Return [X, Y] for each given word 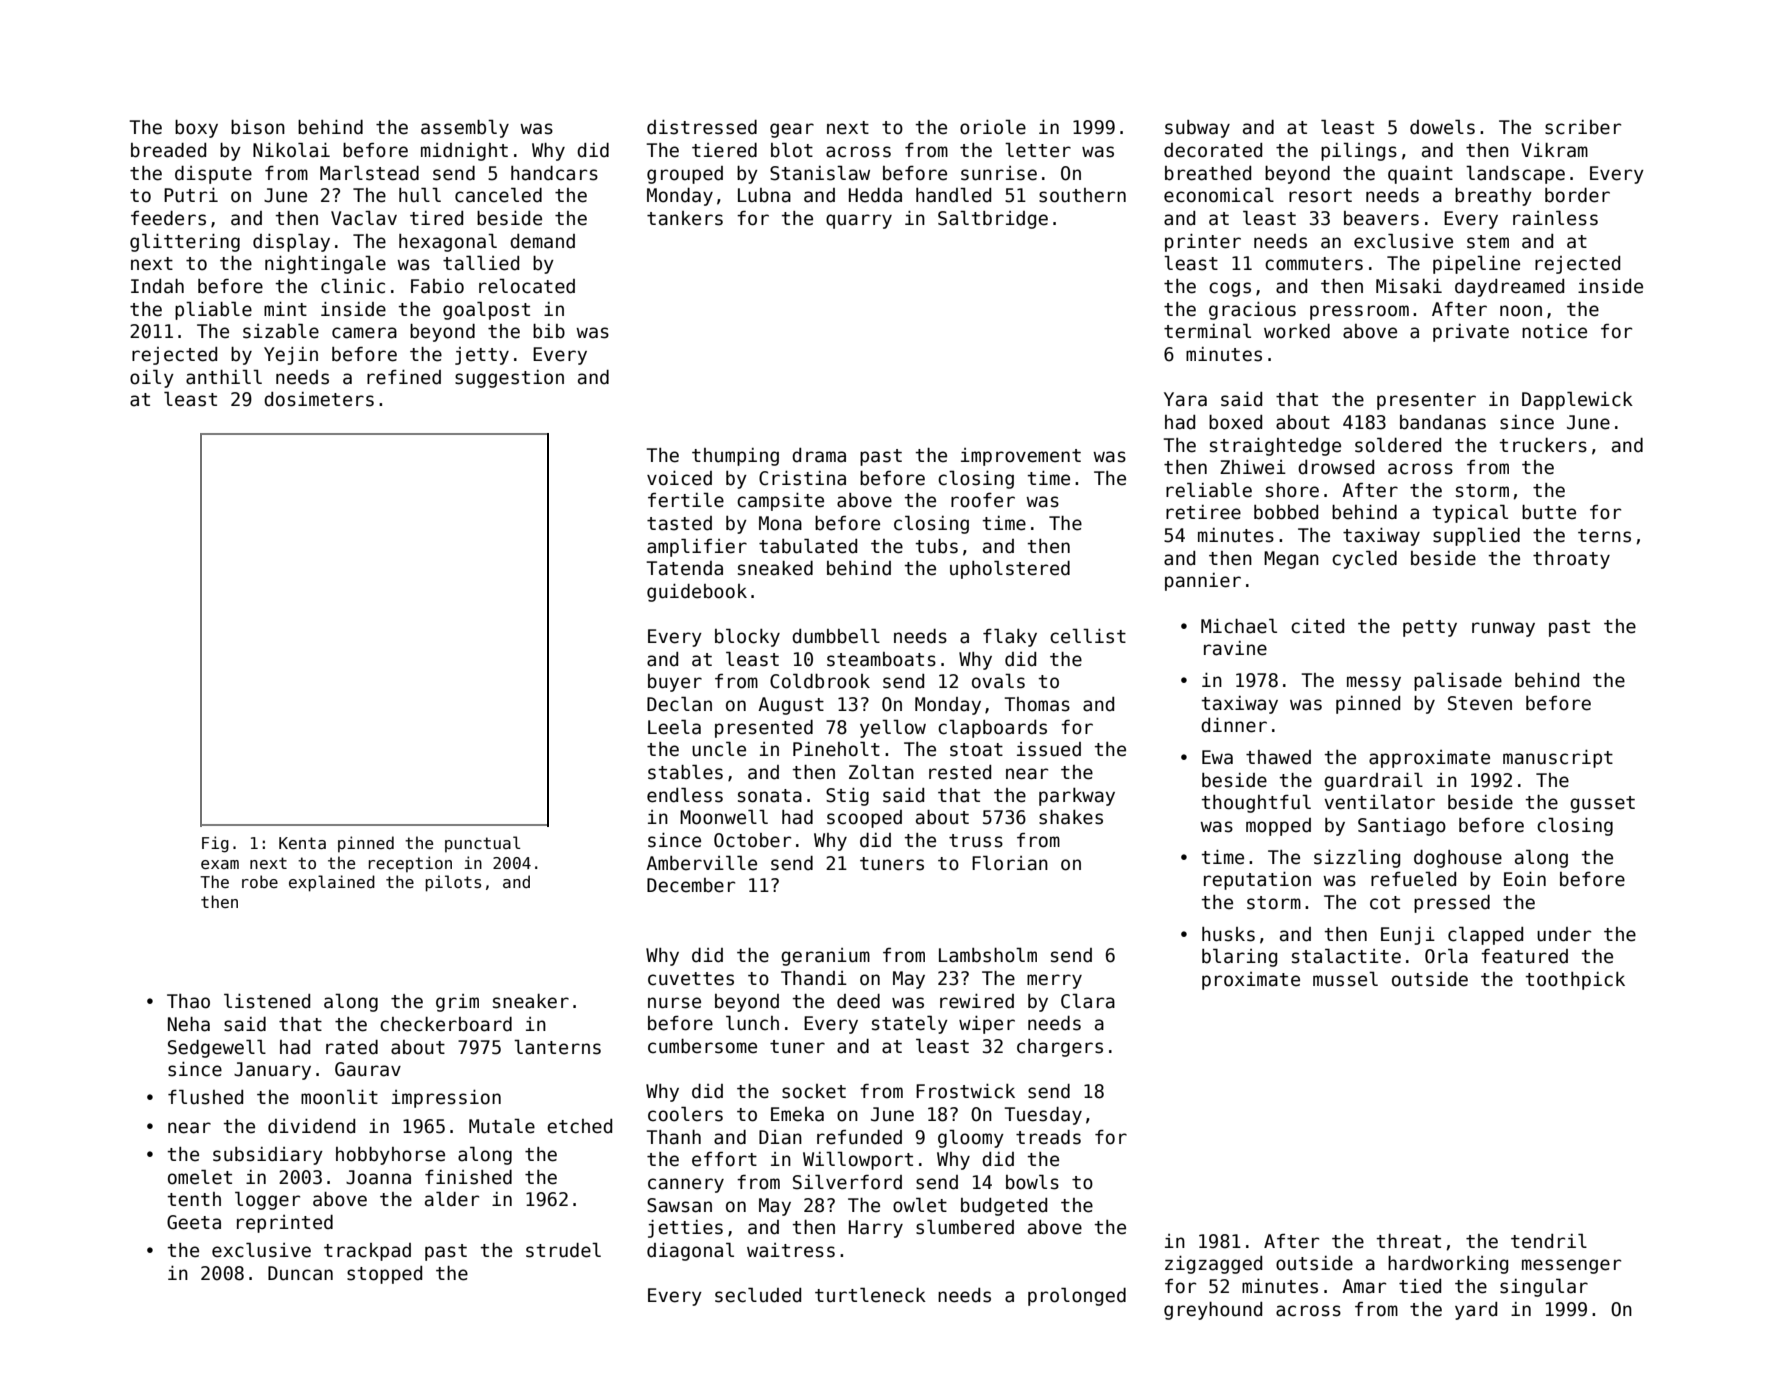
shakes [1071, 817]
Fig [215, 844]
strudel [563, 1250]
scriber [1583, 127]
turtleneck [870, 1295]
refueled [1413, 879]
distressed [702, 127]
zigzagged [1213, 1265]
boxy [196, 129]
